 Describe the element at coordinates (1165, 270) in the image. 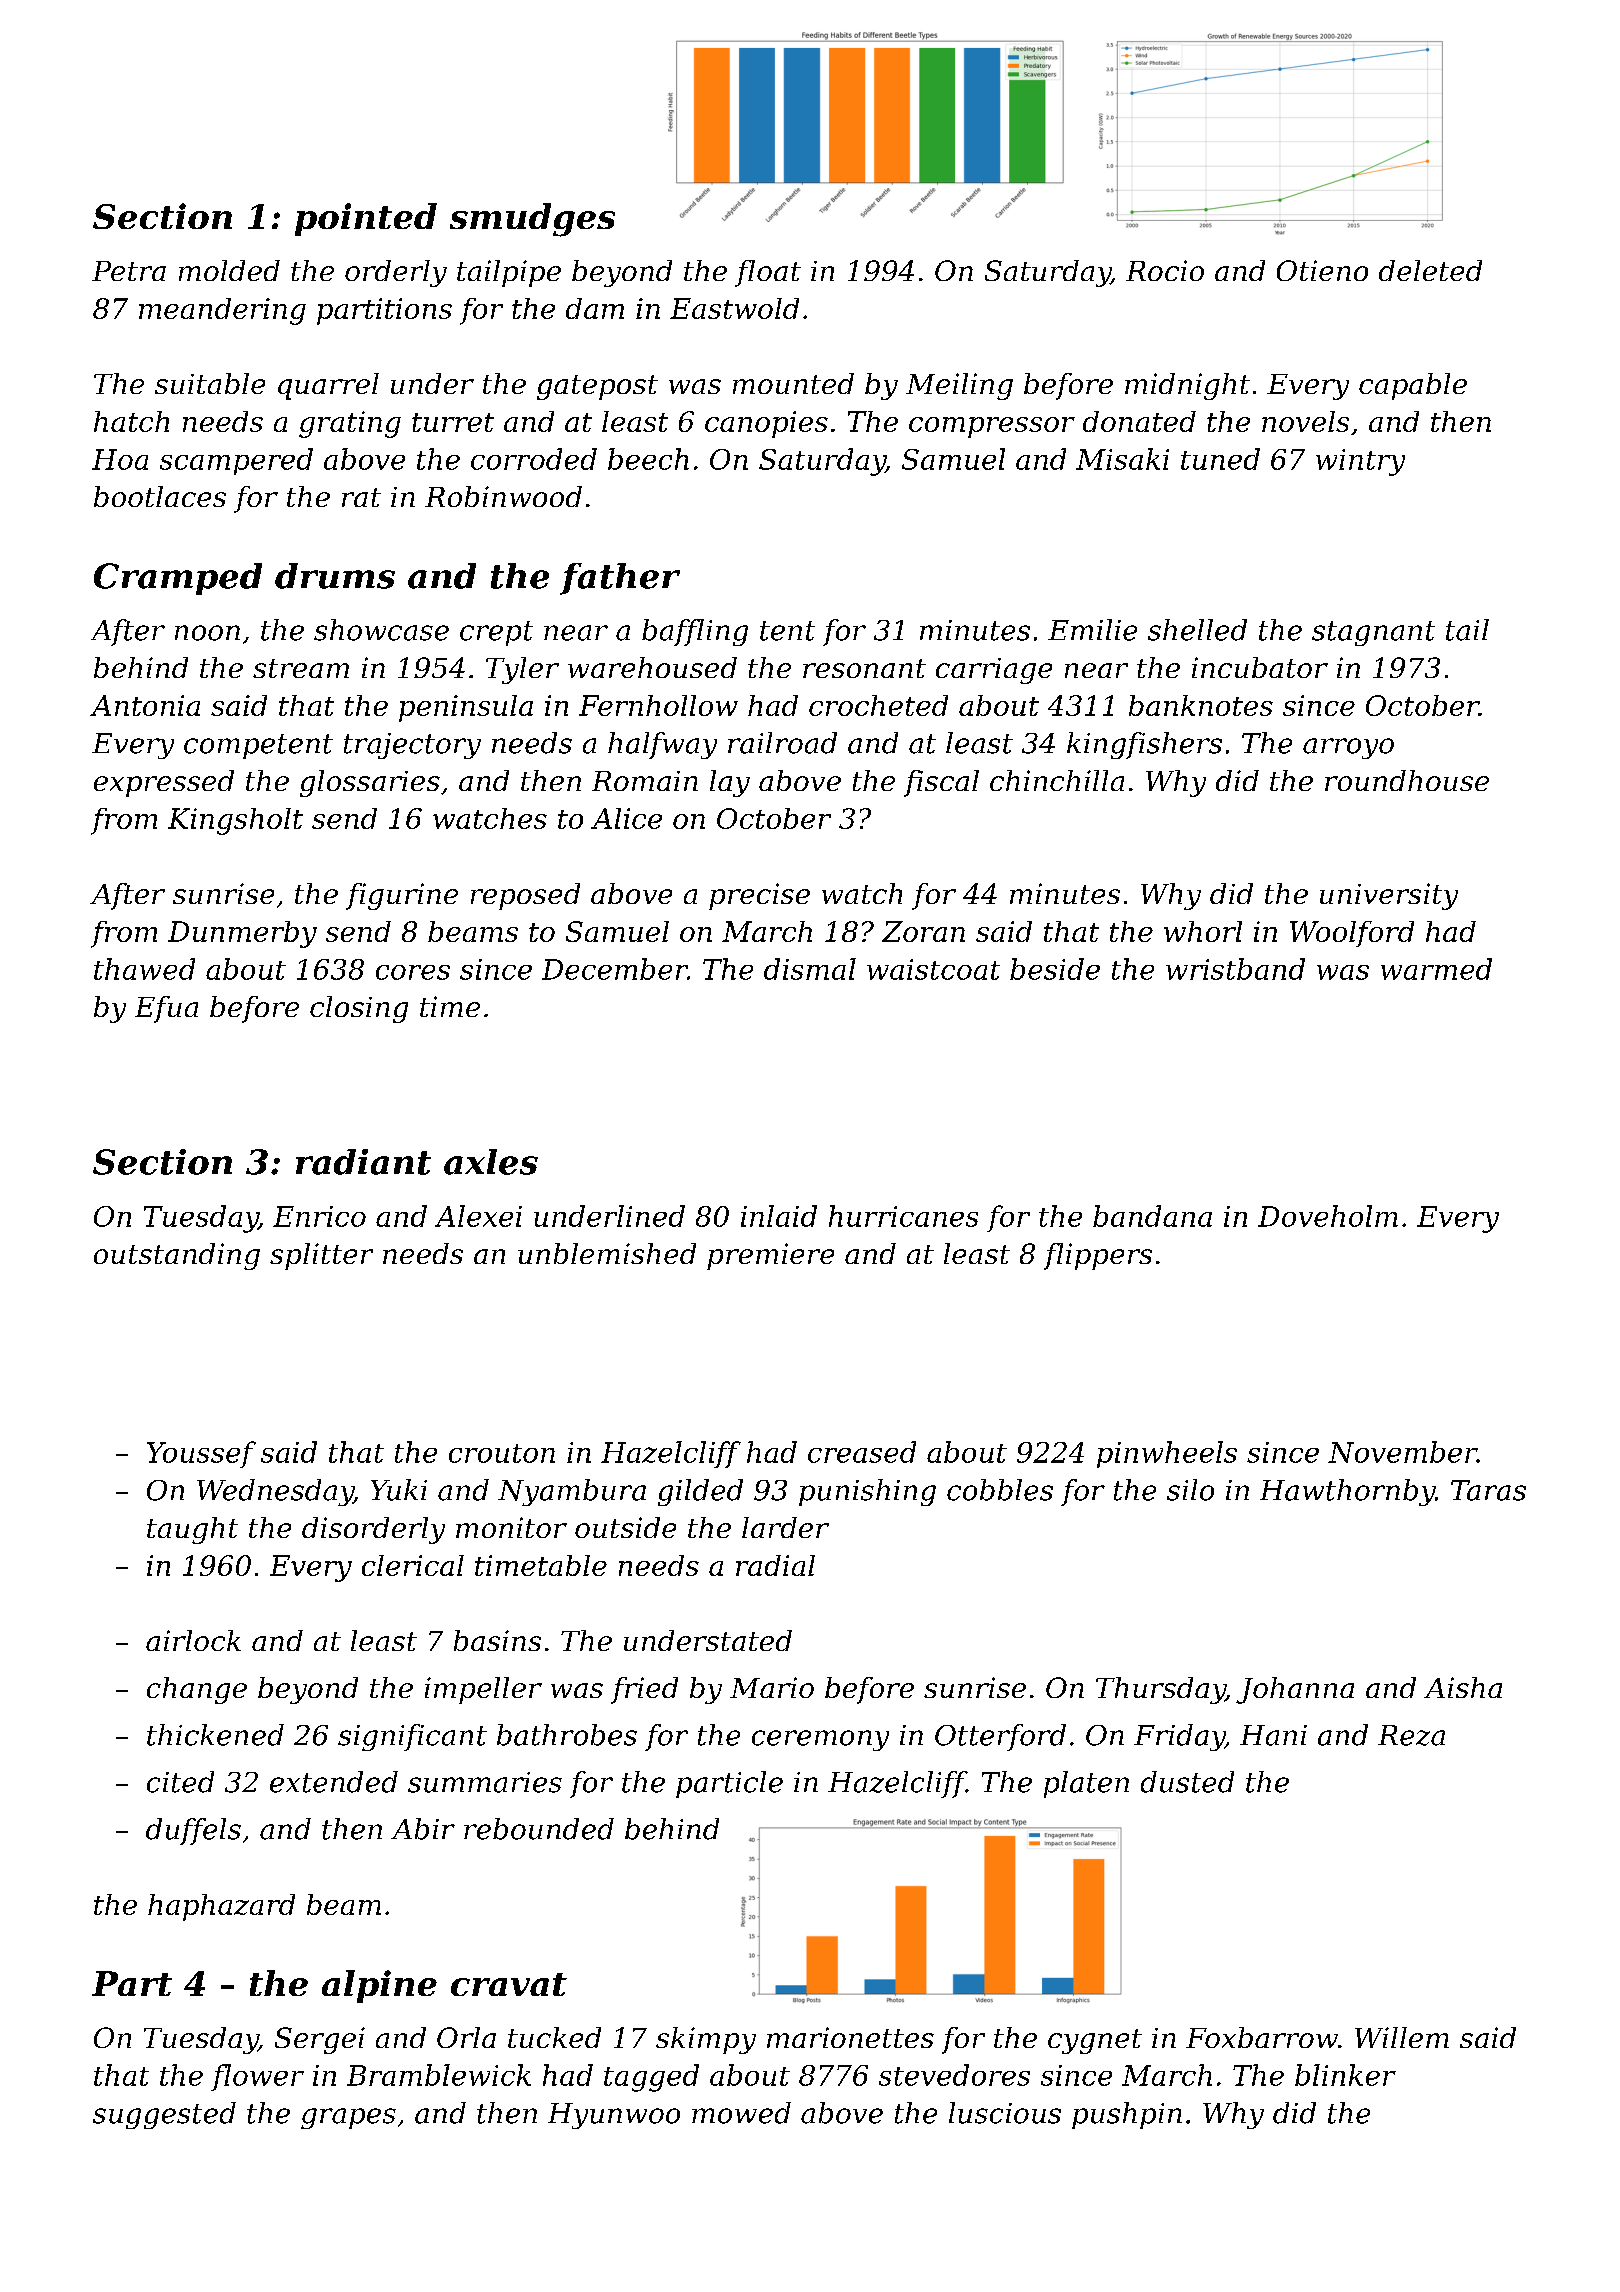

I see `Rocio` at that location.
